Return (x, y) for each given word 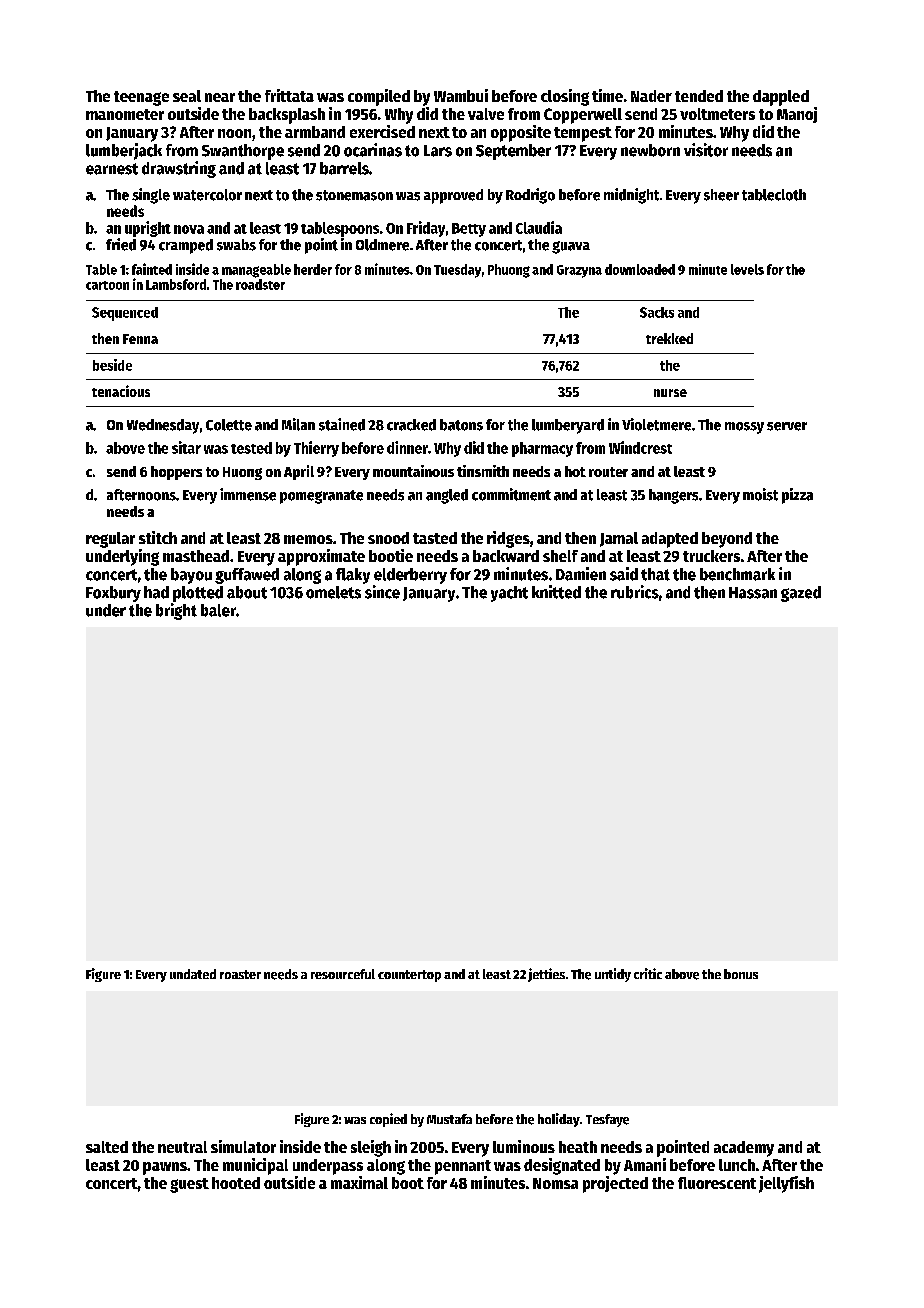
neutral (182, 1147)
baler (218, 610)
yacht (509, 594)
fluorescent (717, 1183)
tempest (583, 134)
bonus (741, 974)
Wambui (461, 95)
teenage (141, 98)
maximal (359, 1182)
